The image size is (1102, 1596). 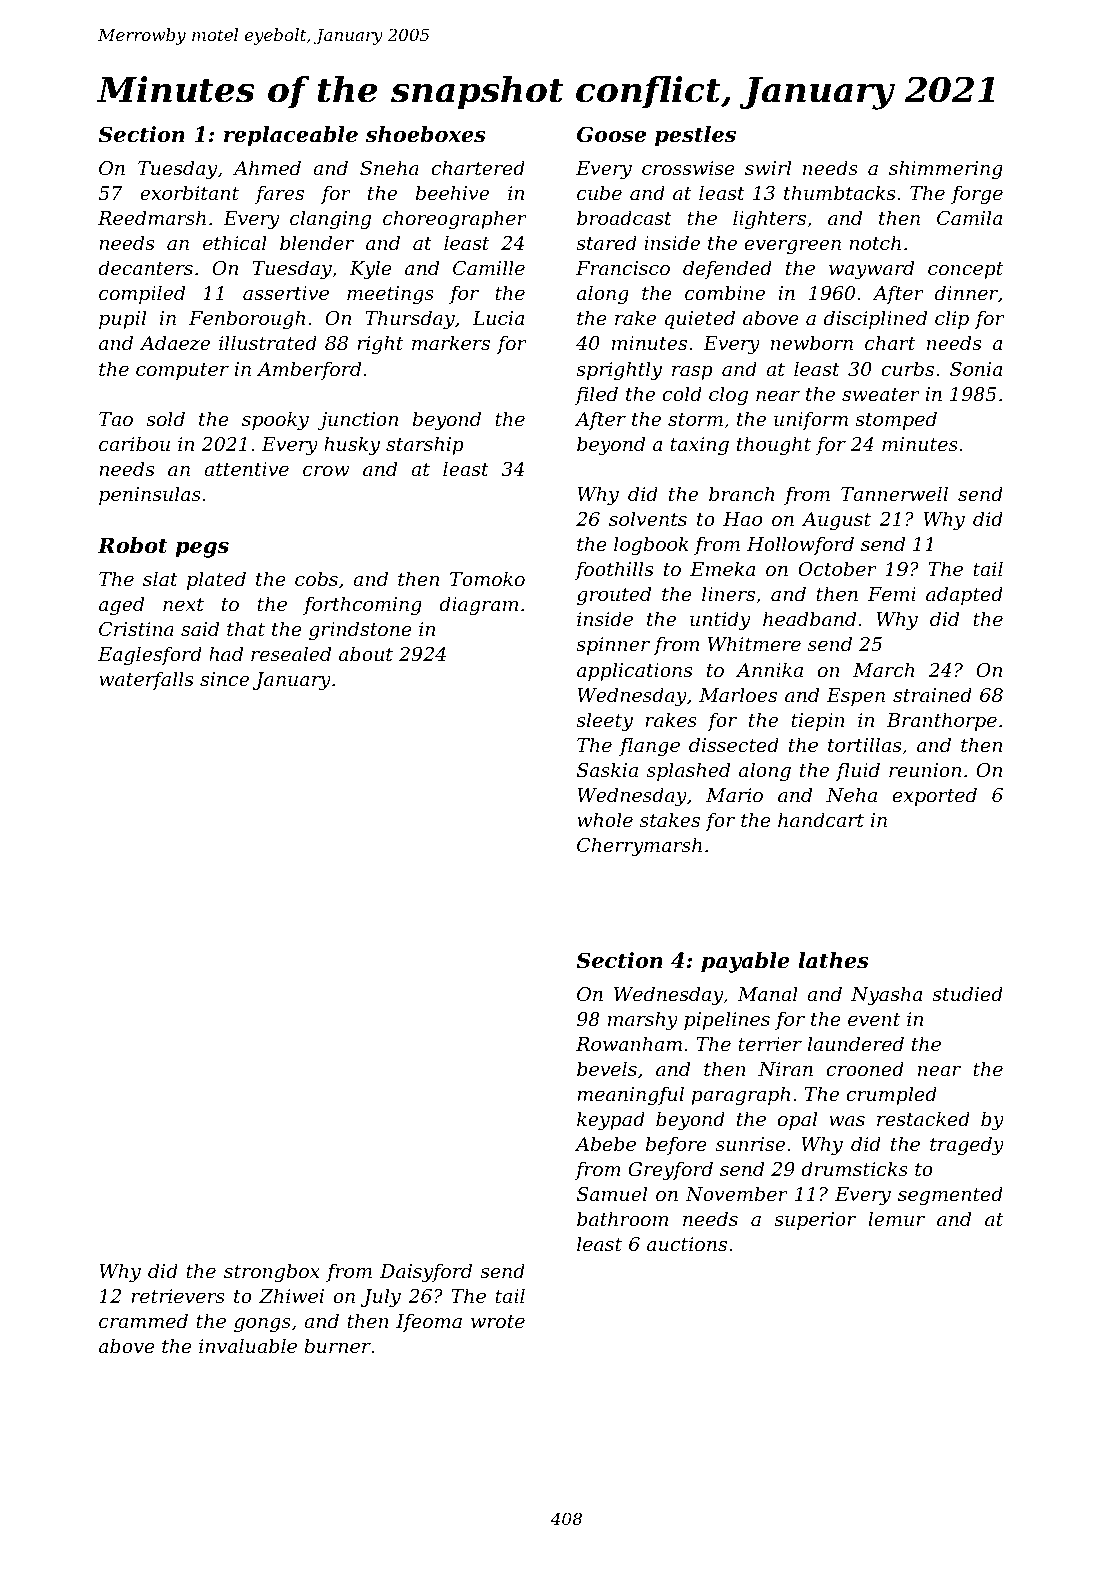 What do you see at coordinates (935, 796) in the page?
I see `exported` at bounding box center [935, 796].
